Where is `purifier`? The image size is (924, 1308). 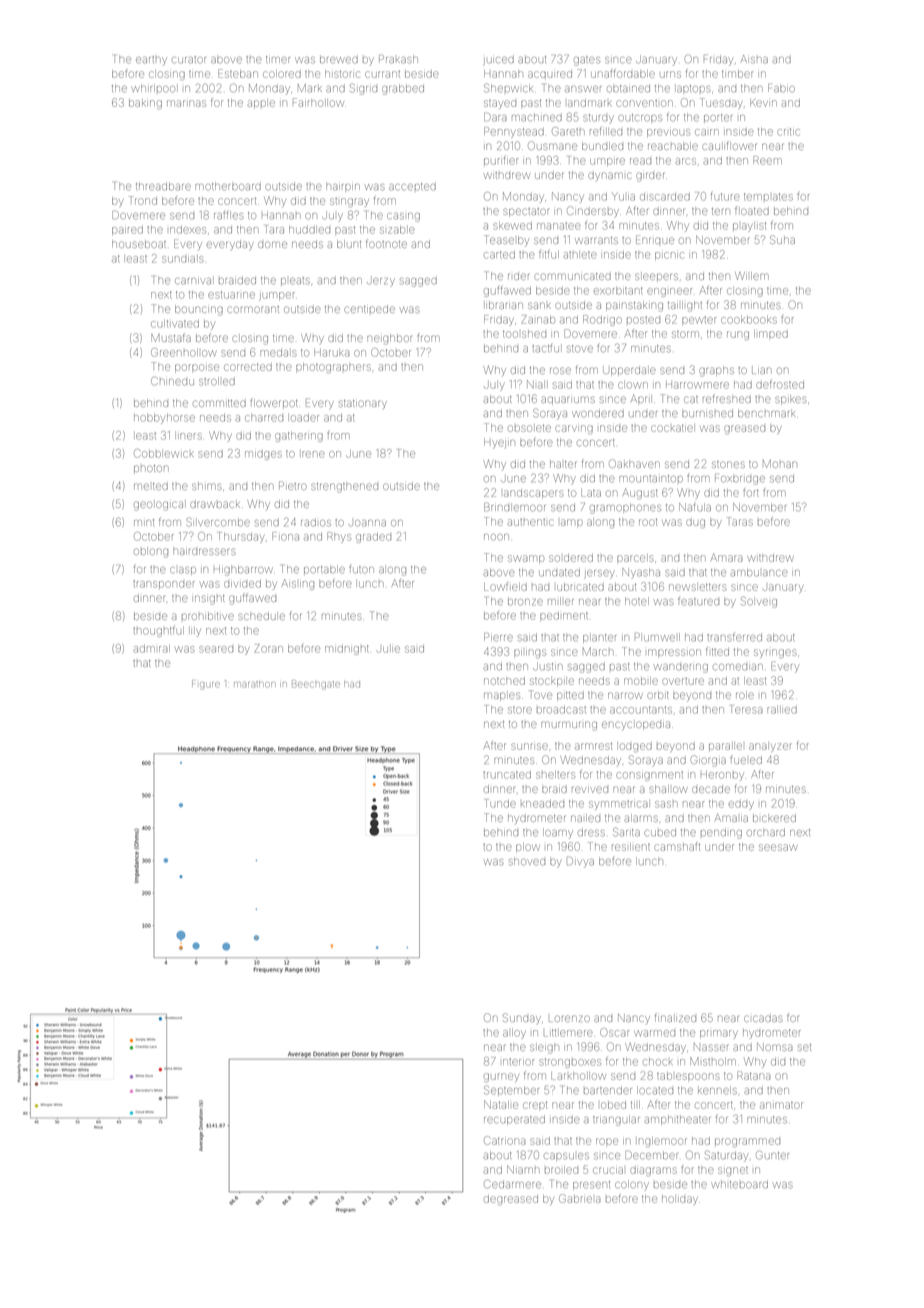 purifier is located at coordinates (501, 160).
